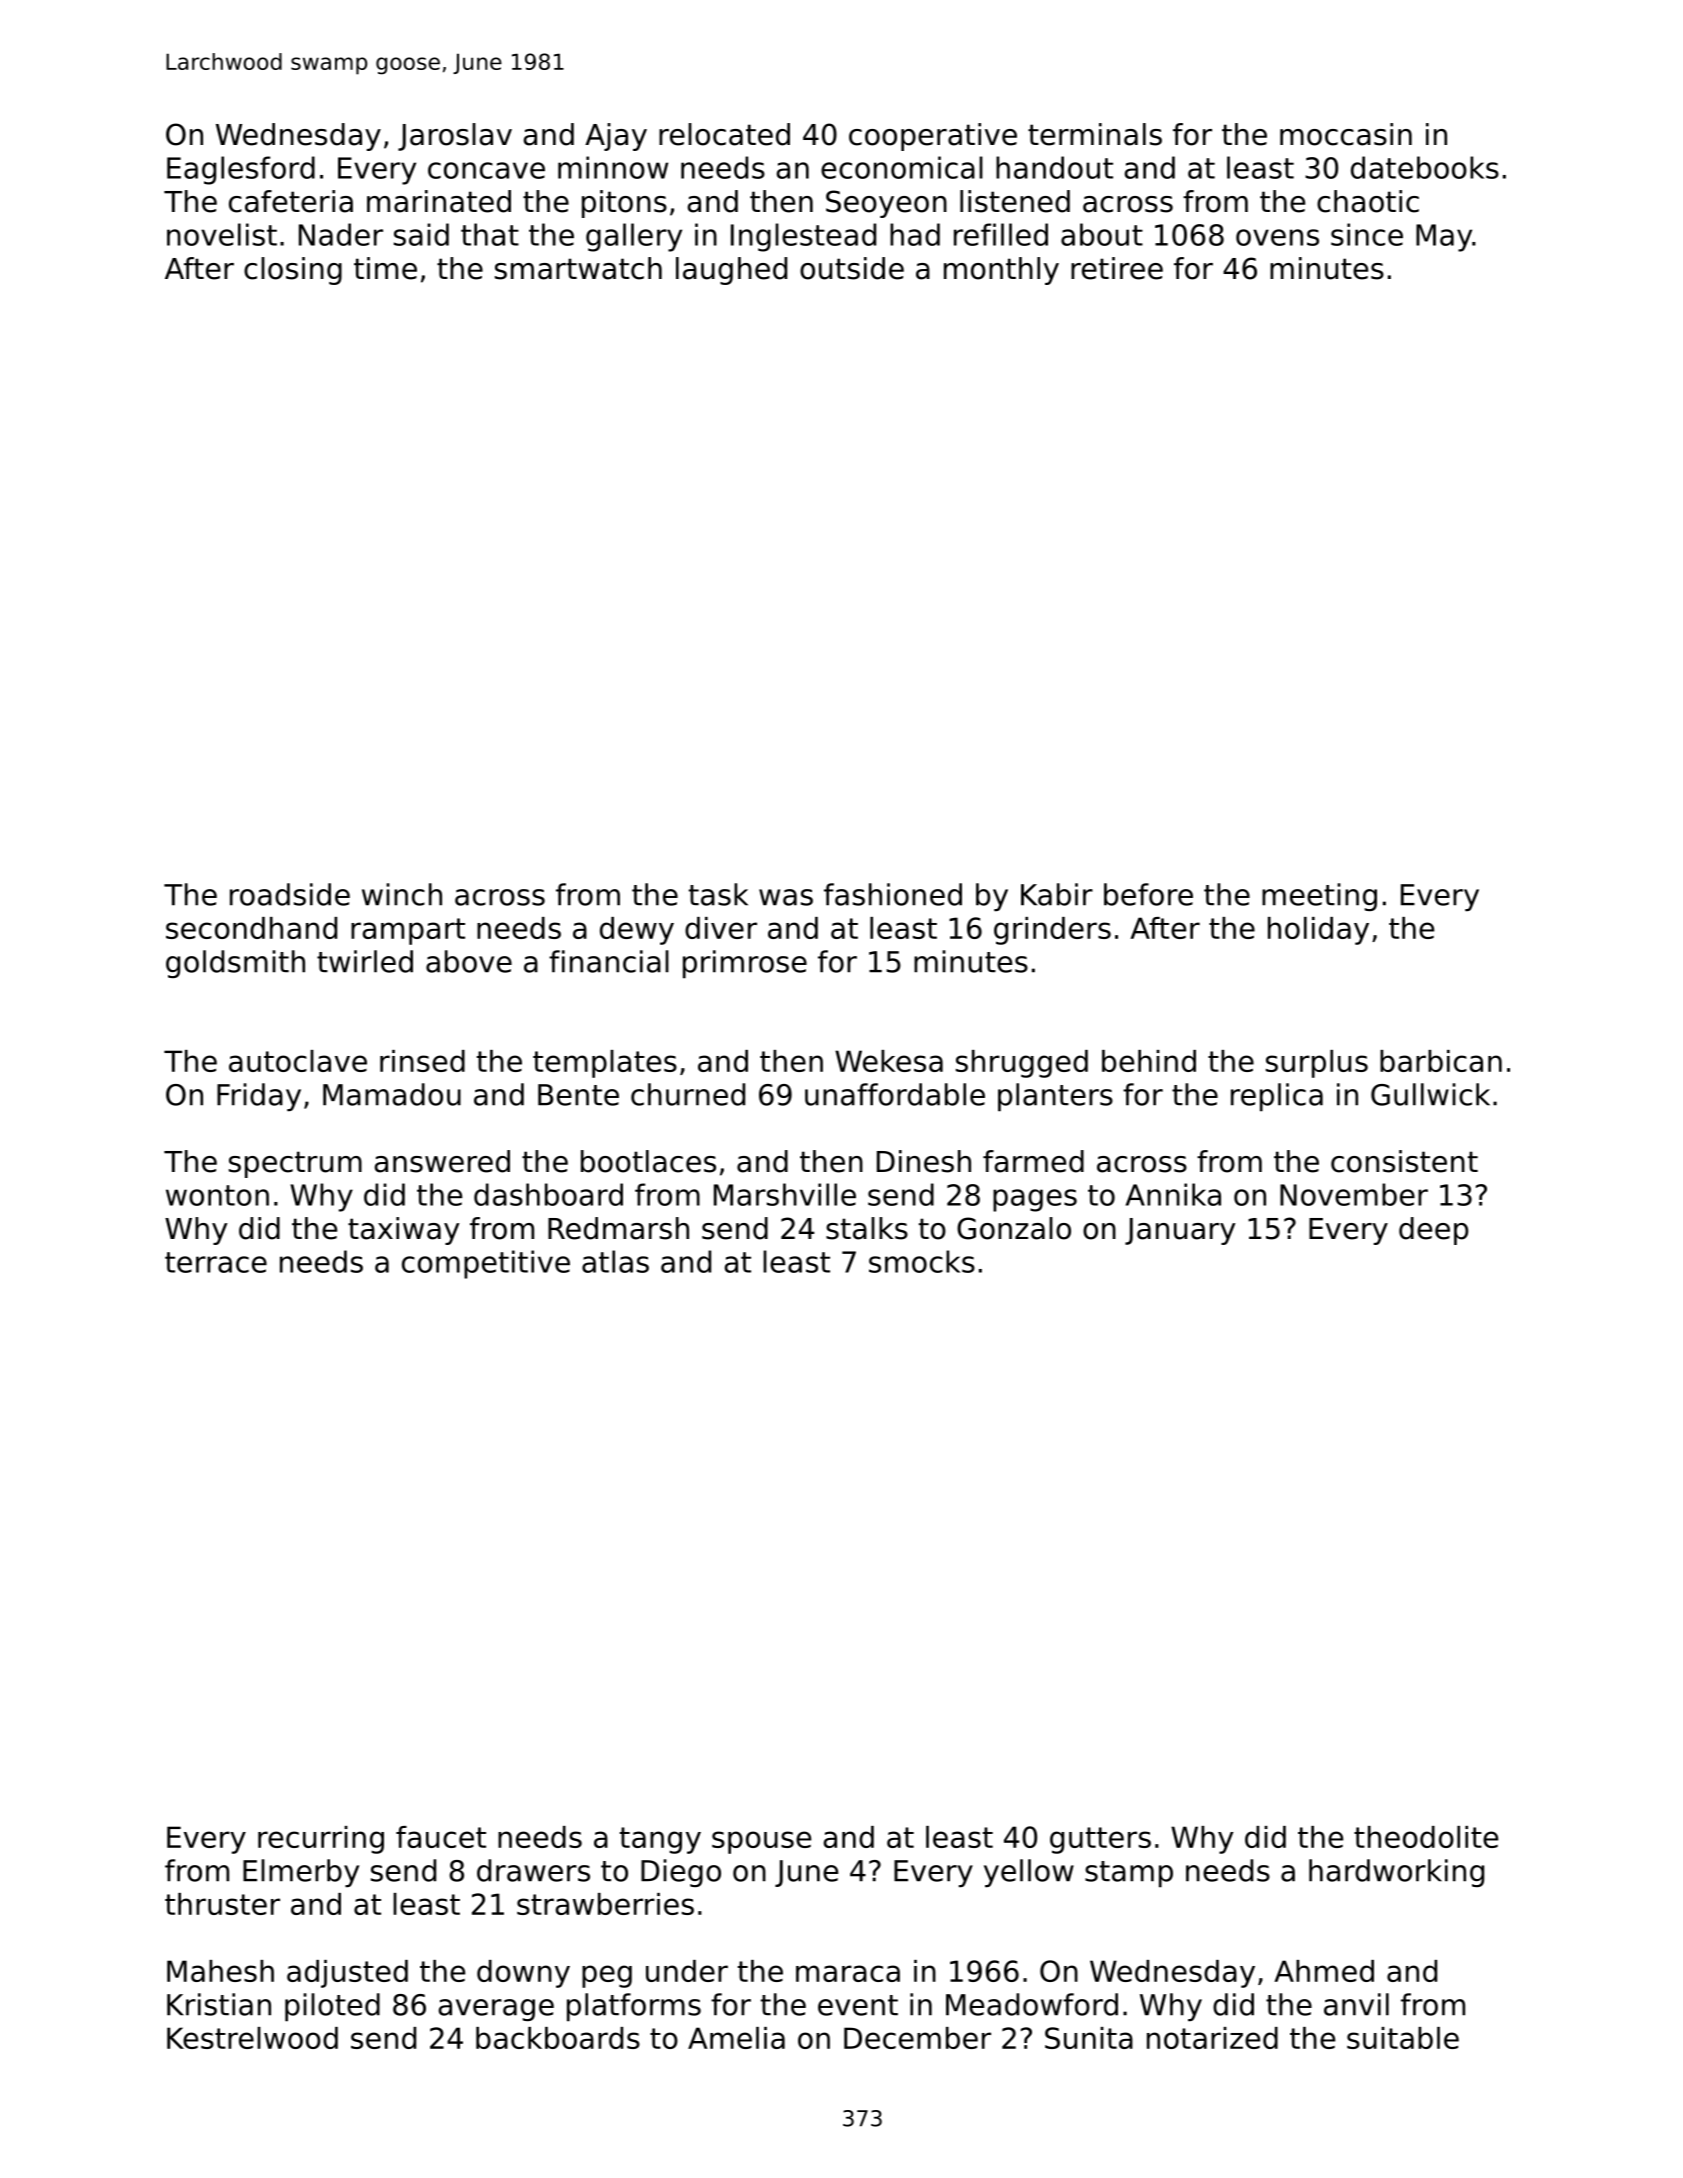 The image size is (1683, 2178). I want to click on fashioned, so click(893, 894).
